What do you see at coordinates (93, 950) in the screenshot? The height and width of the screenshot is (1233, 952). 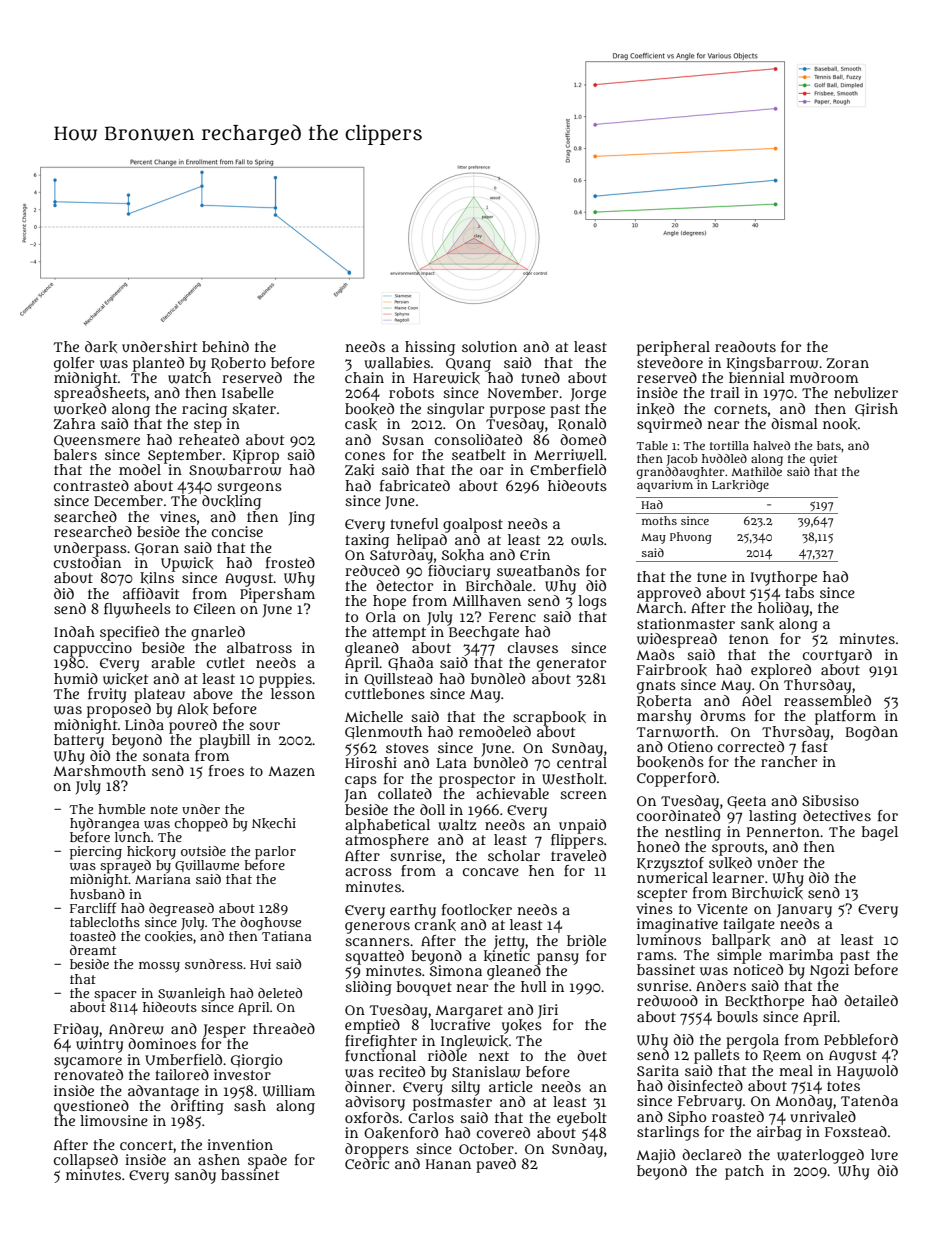 I see `dreamt` at bounding box center [93, 950].
